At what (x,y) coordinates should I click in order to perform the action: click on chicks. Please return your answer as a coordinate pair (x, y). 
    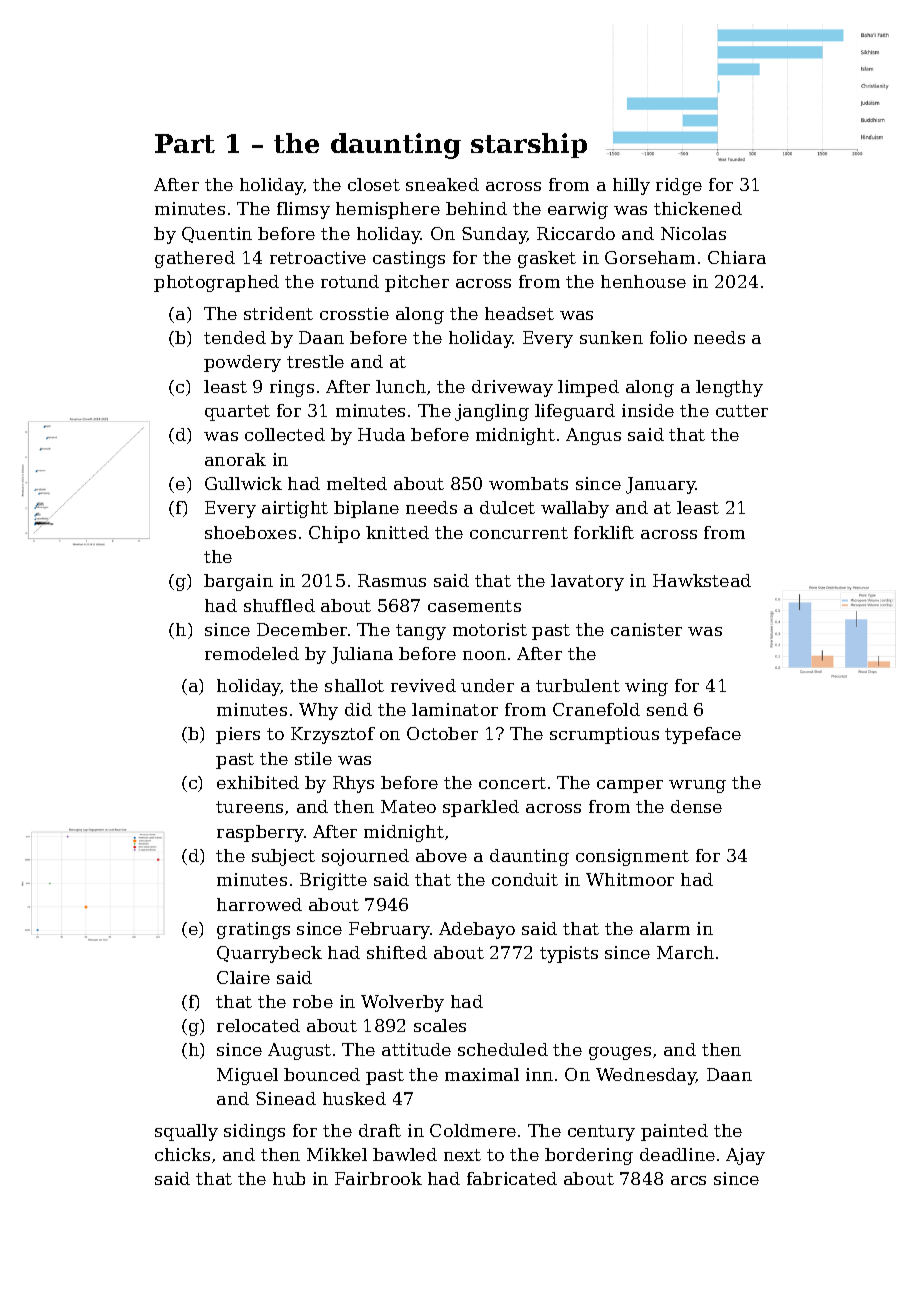
    Looking at the image, I should click on (182, 1154).
